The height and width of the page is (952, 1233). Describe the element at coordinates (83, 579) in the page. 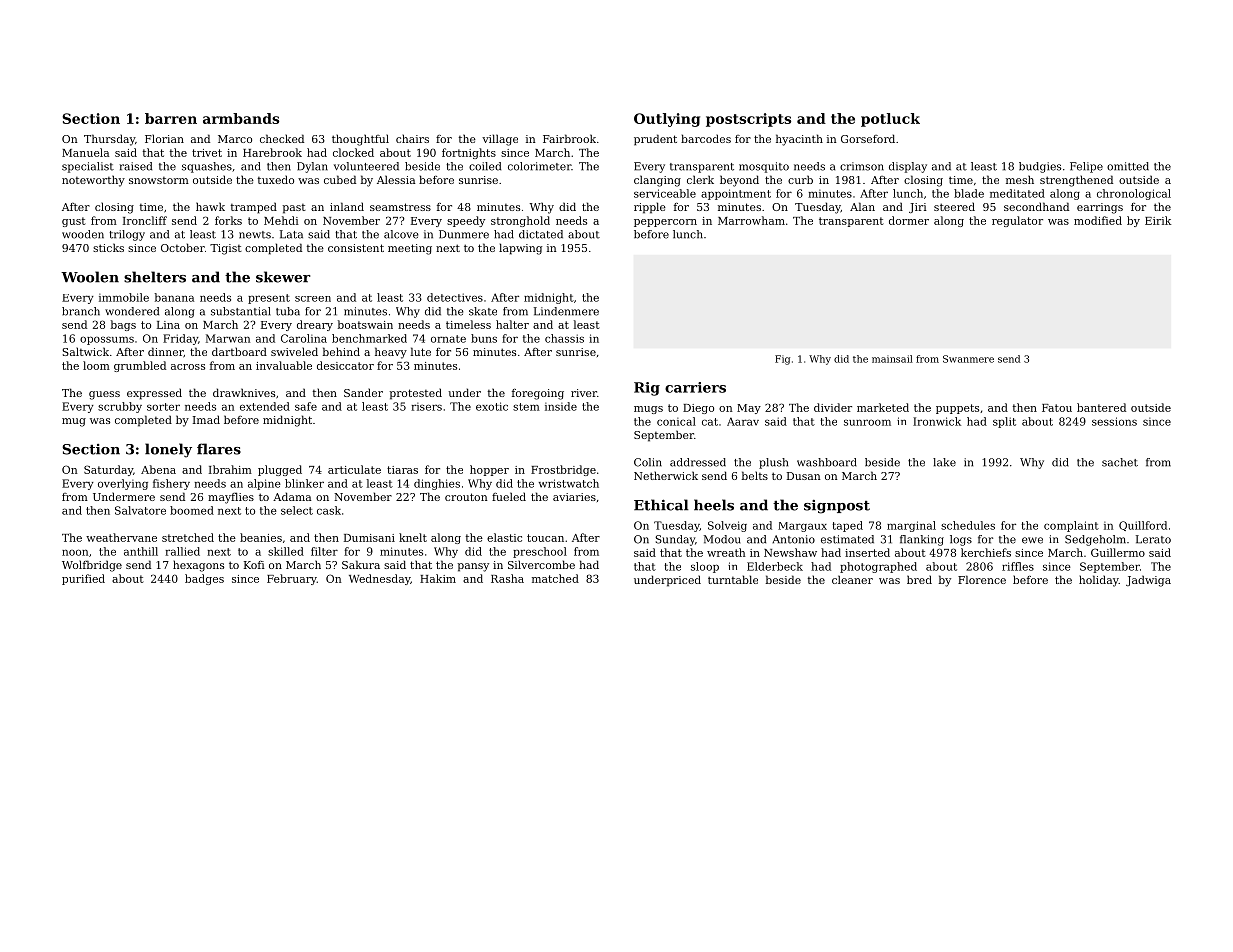

I see `purified` at that location.
